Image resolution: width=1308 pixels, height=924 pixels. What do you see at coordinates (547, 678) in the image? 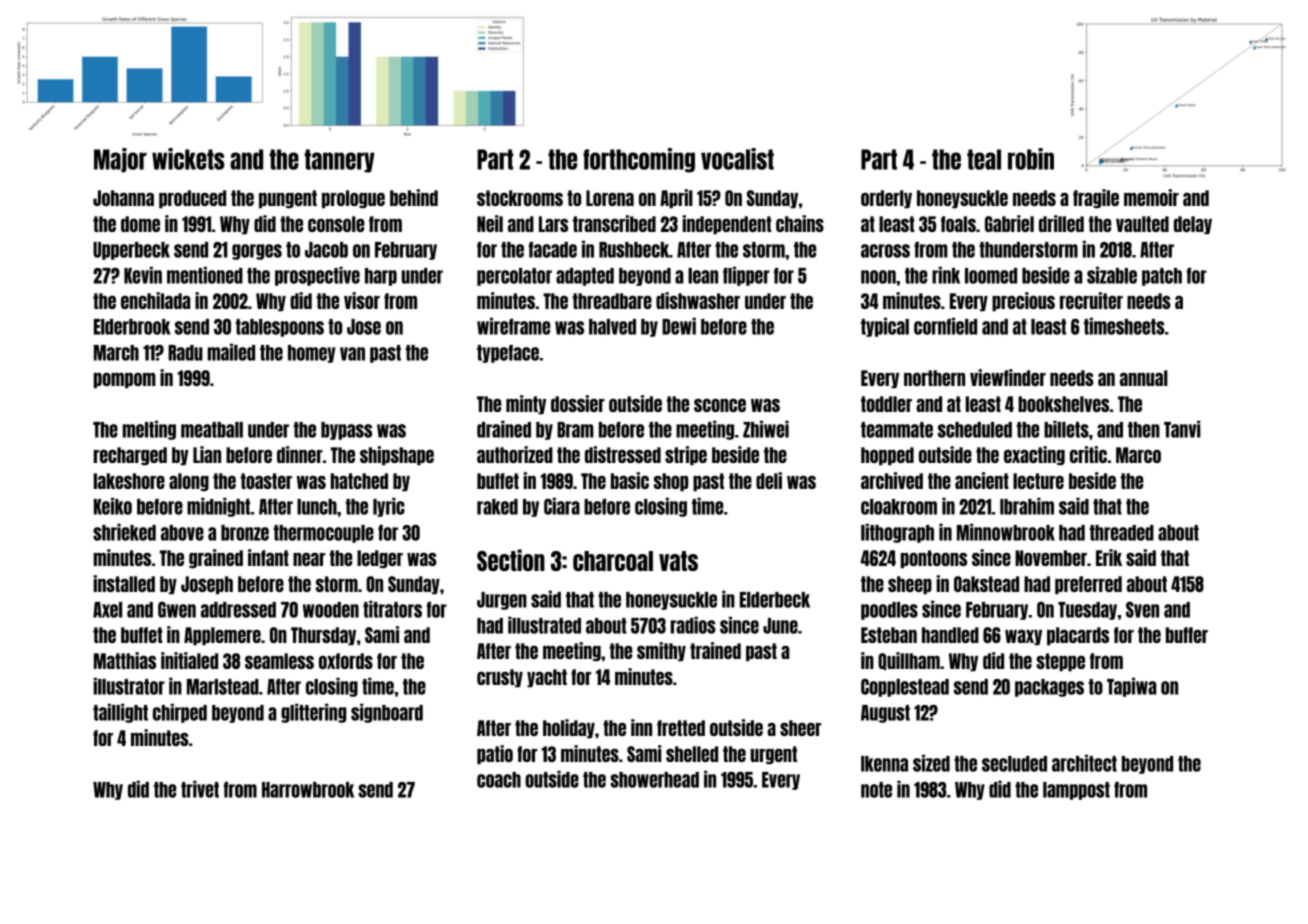
I see `yacht` at bounding box center [547, 678].
